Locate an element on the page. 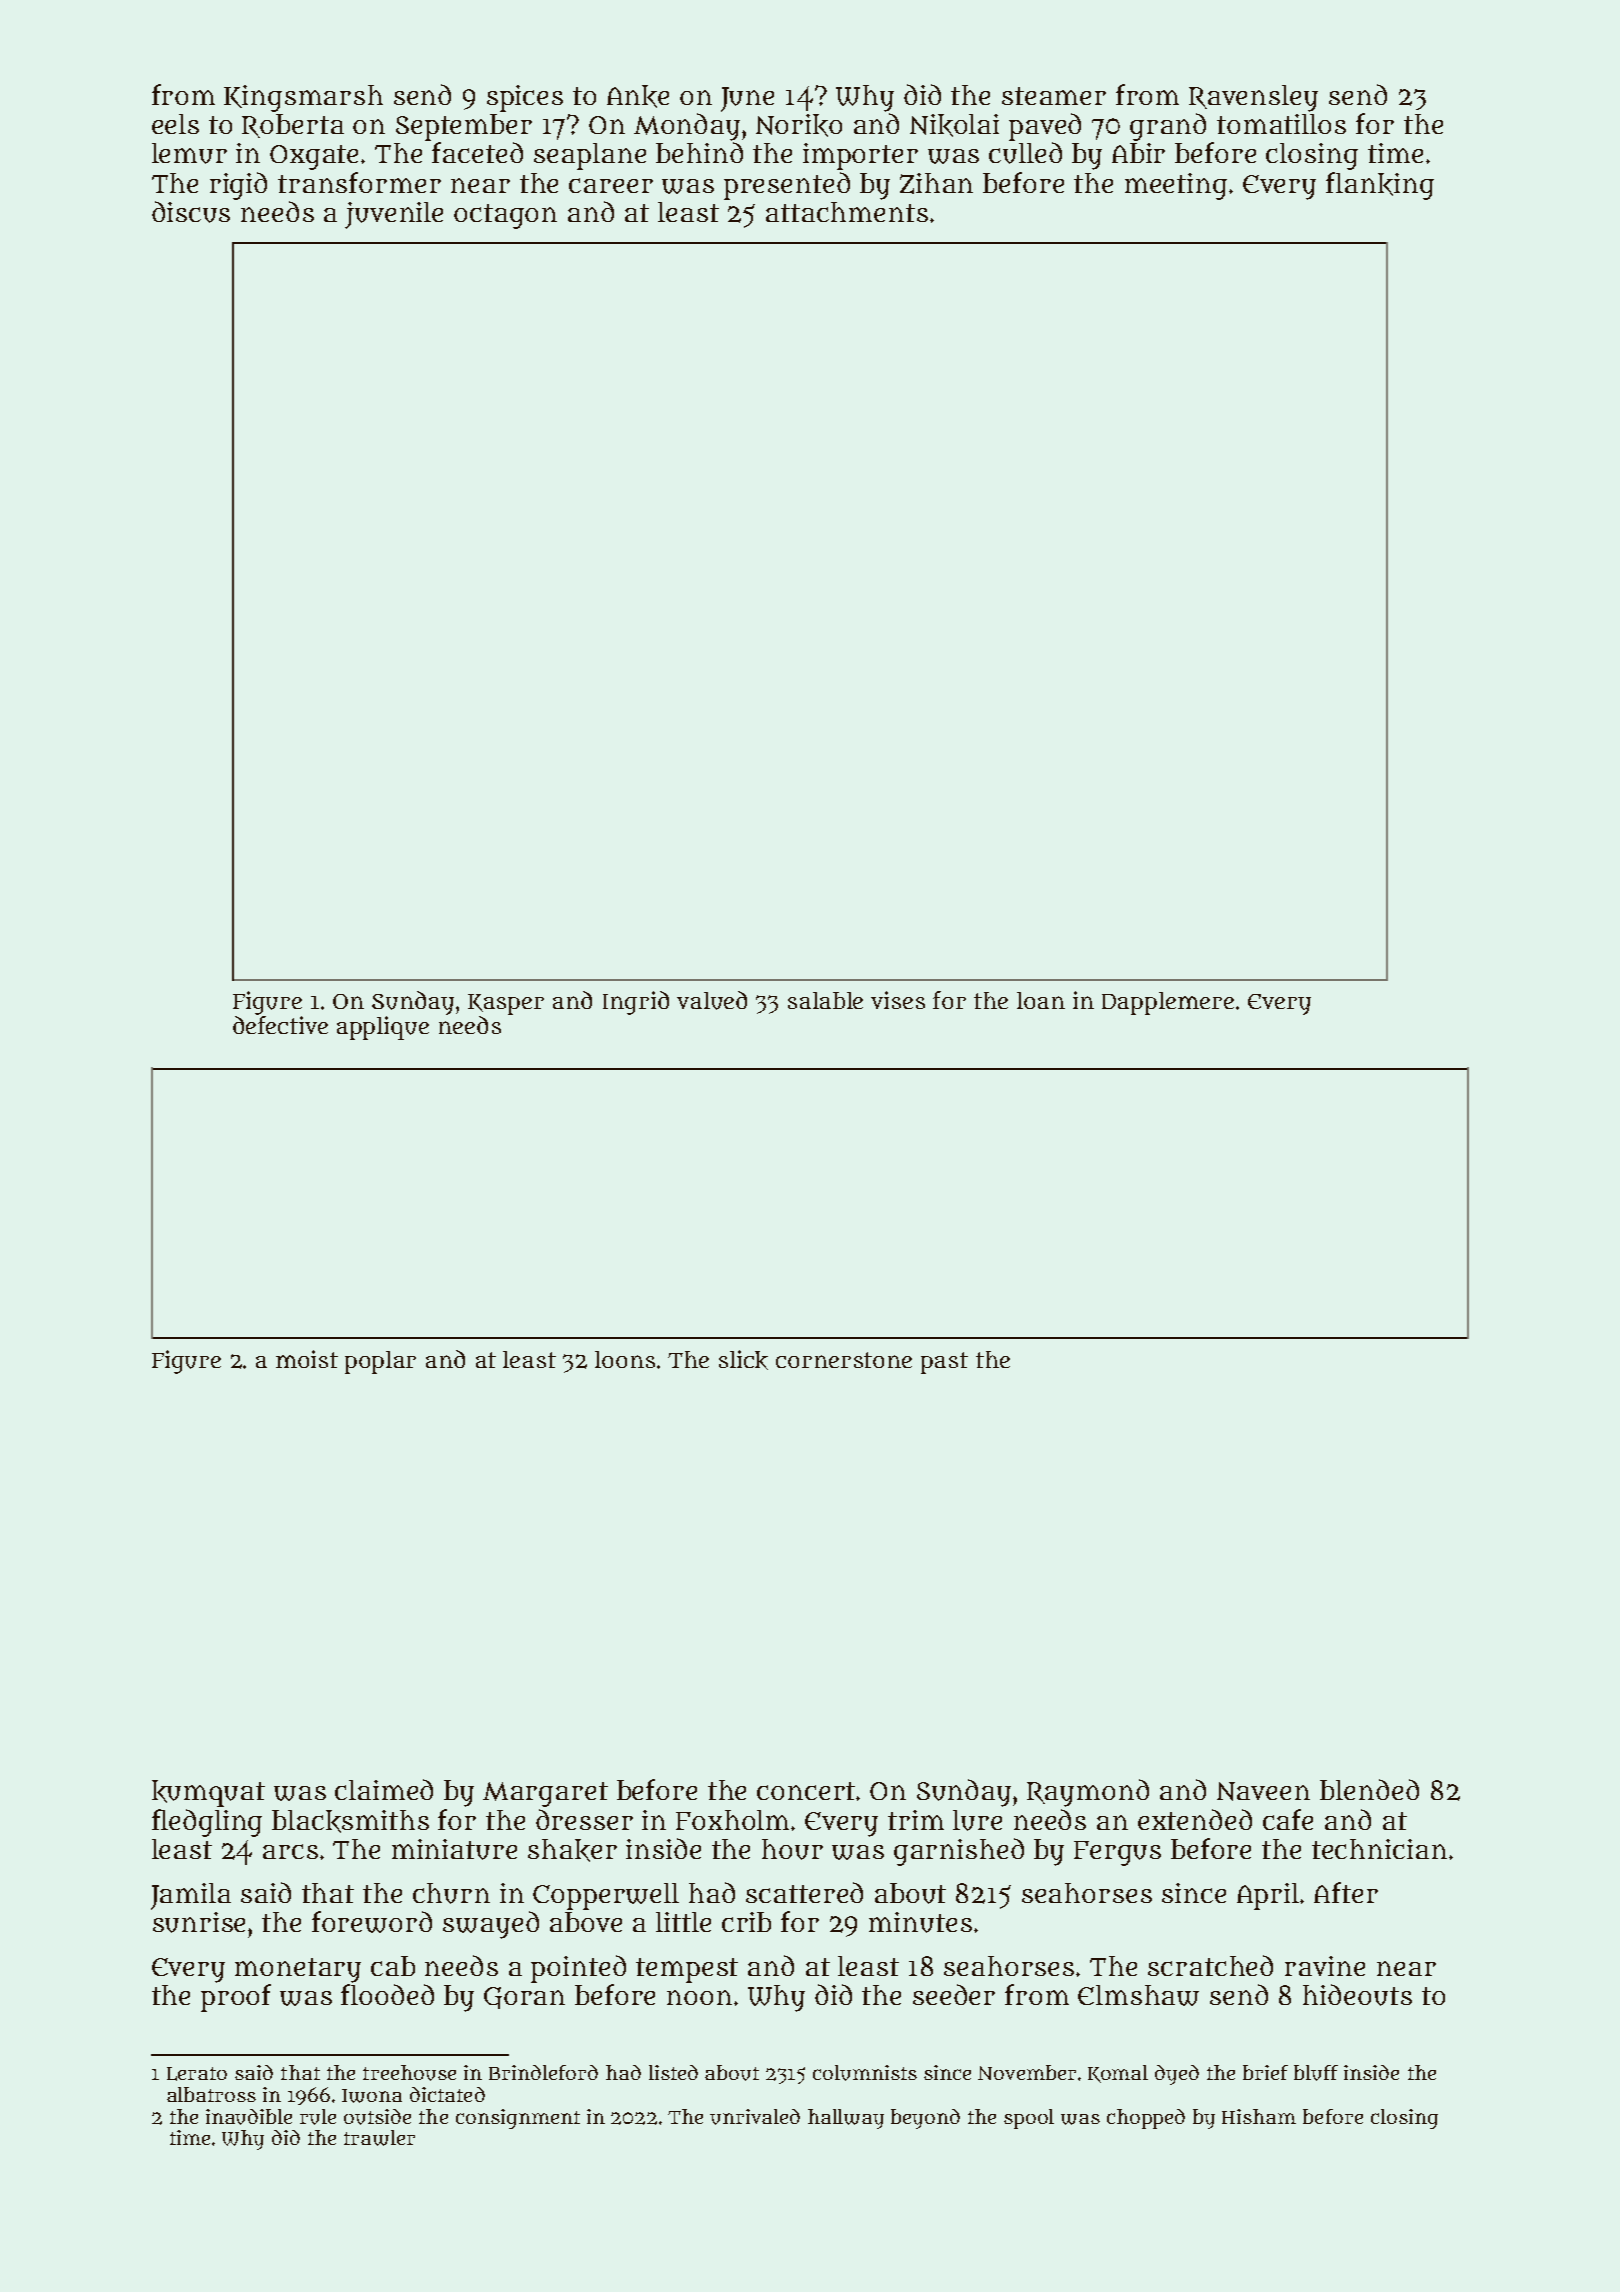 The height and width of the page is (2292, 1620). arcs is located at coordinates (290, 1851).
